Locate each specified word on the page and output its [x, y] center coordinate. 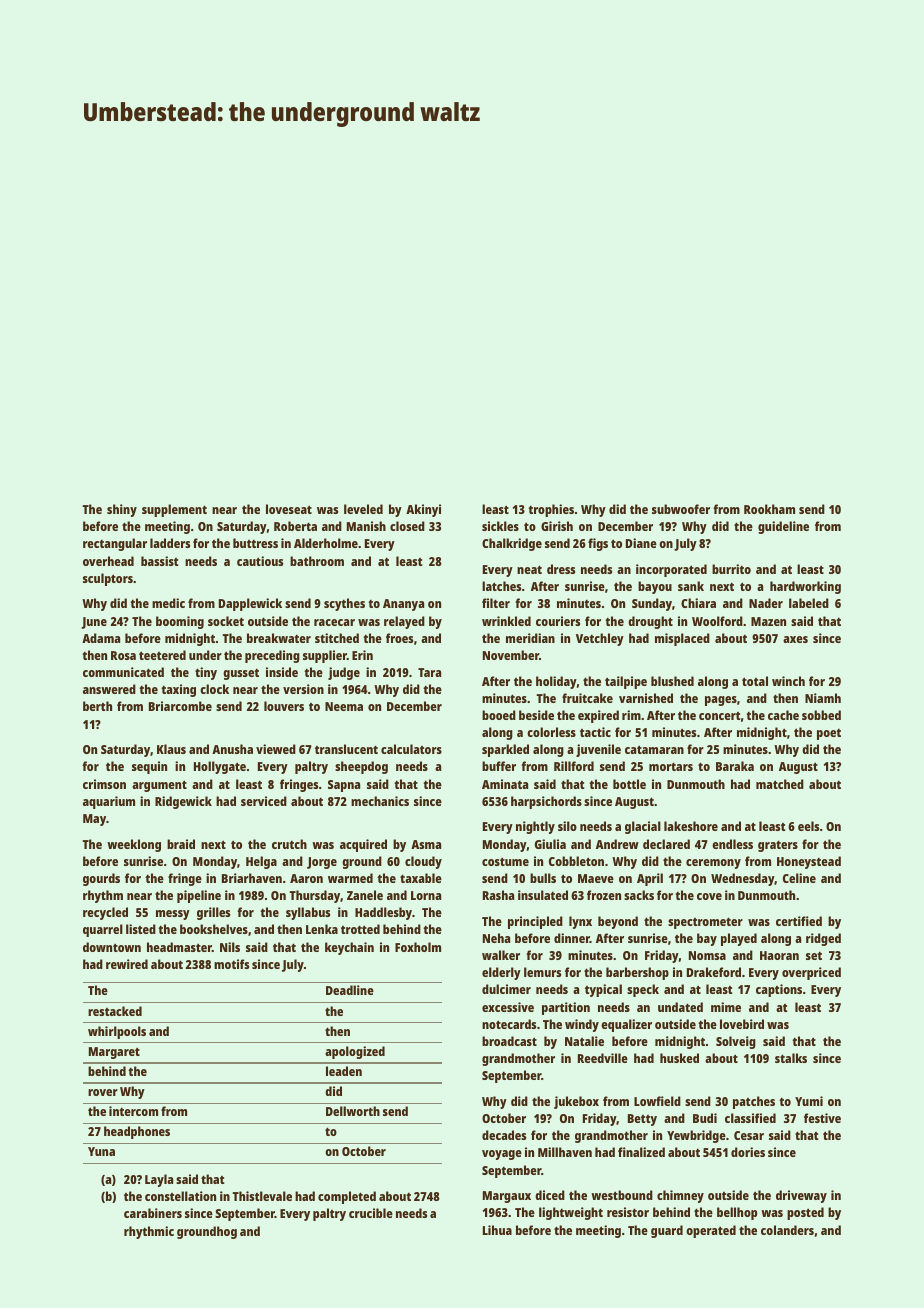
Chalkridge [512, 544]
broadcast [509, 1041]
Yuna [101, 1151]
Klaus [171, 749]
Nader [766, 603]
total [755, 681]
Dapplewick [250, 604]
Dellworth [353, 1111]
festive [822, 1118]
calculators [411, 749]
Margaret [114, 1053]
